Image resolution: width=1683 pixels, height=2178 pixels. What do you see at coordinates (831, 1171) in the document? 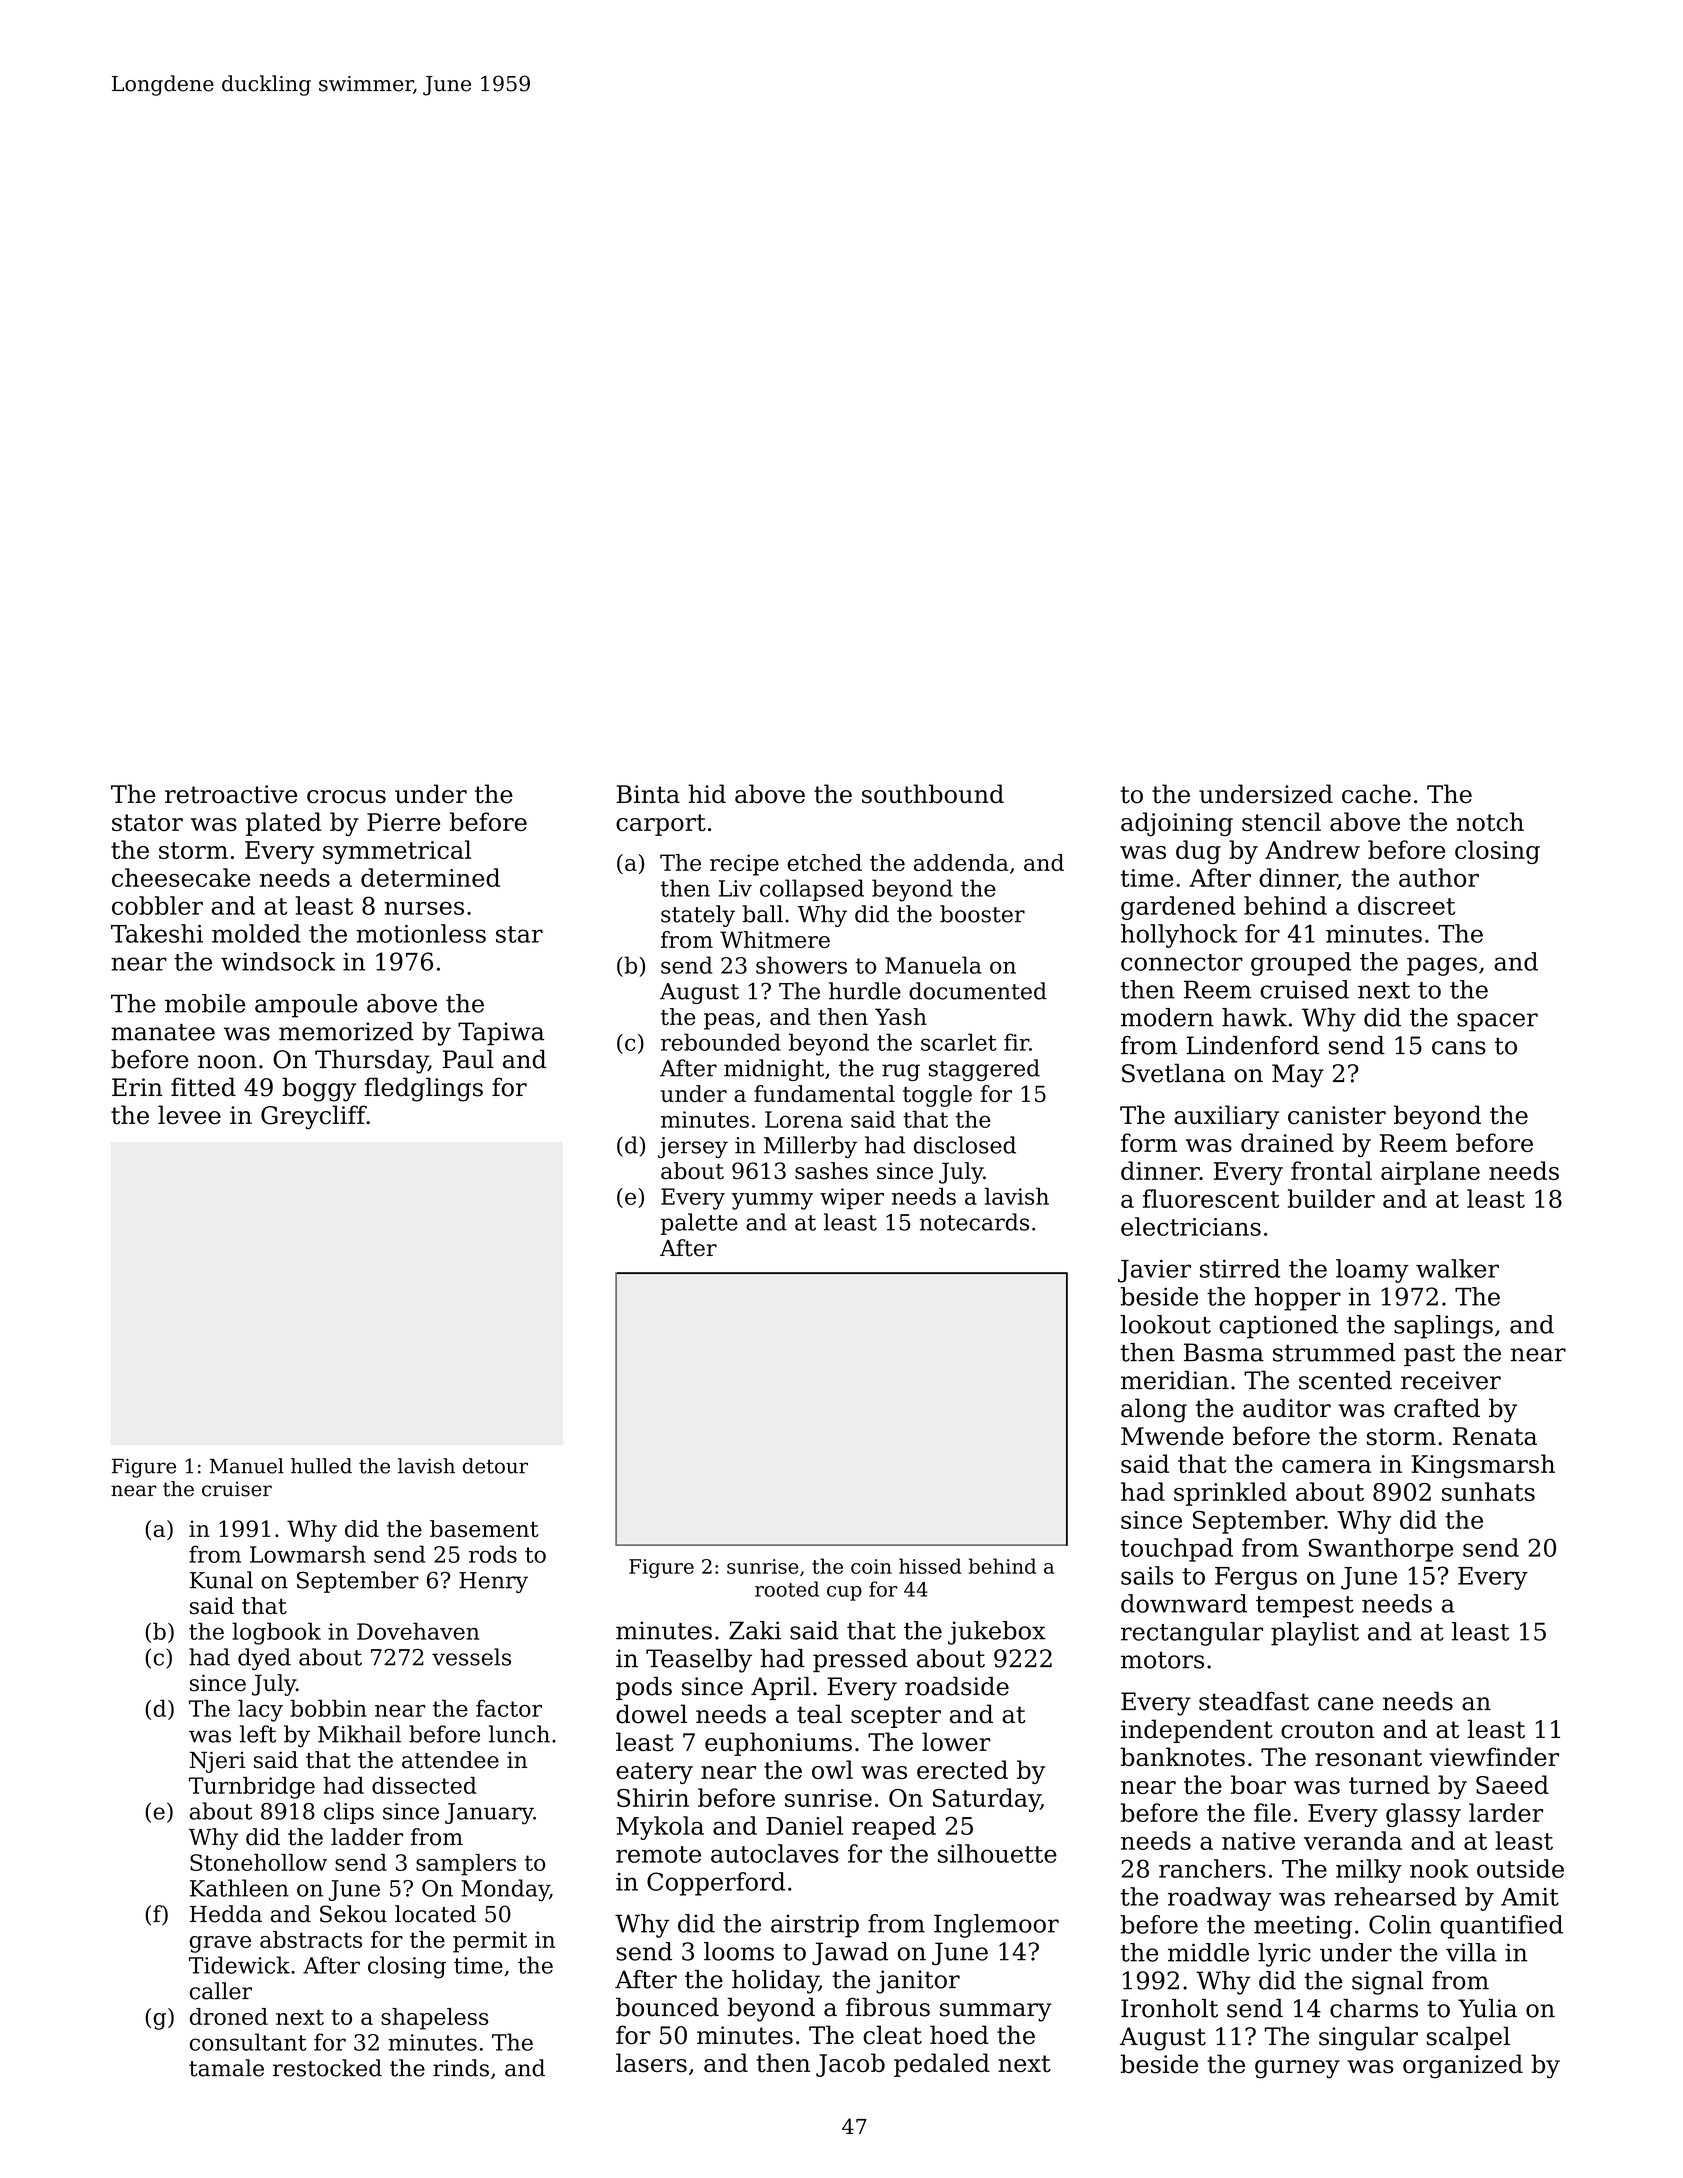
I see `sashes` at bounding box center [831, 1171].
